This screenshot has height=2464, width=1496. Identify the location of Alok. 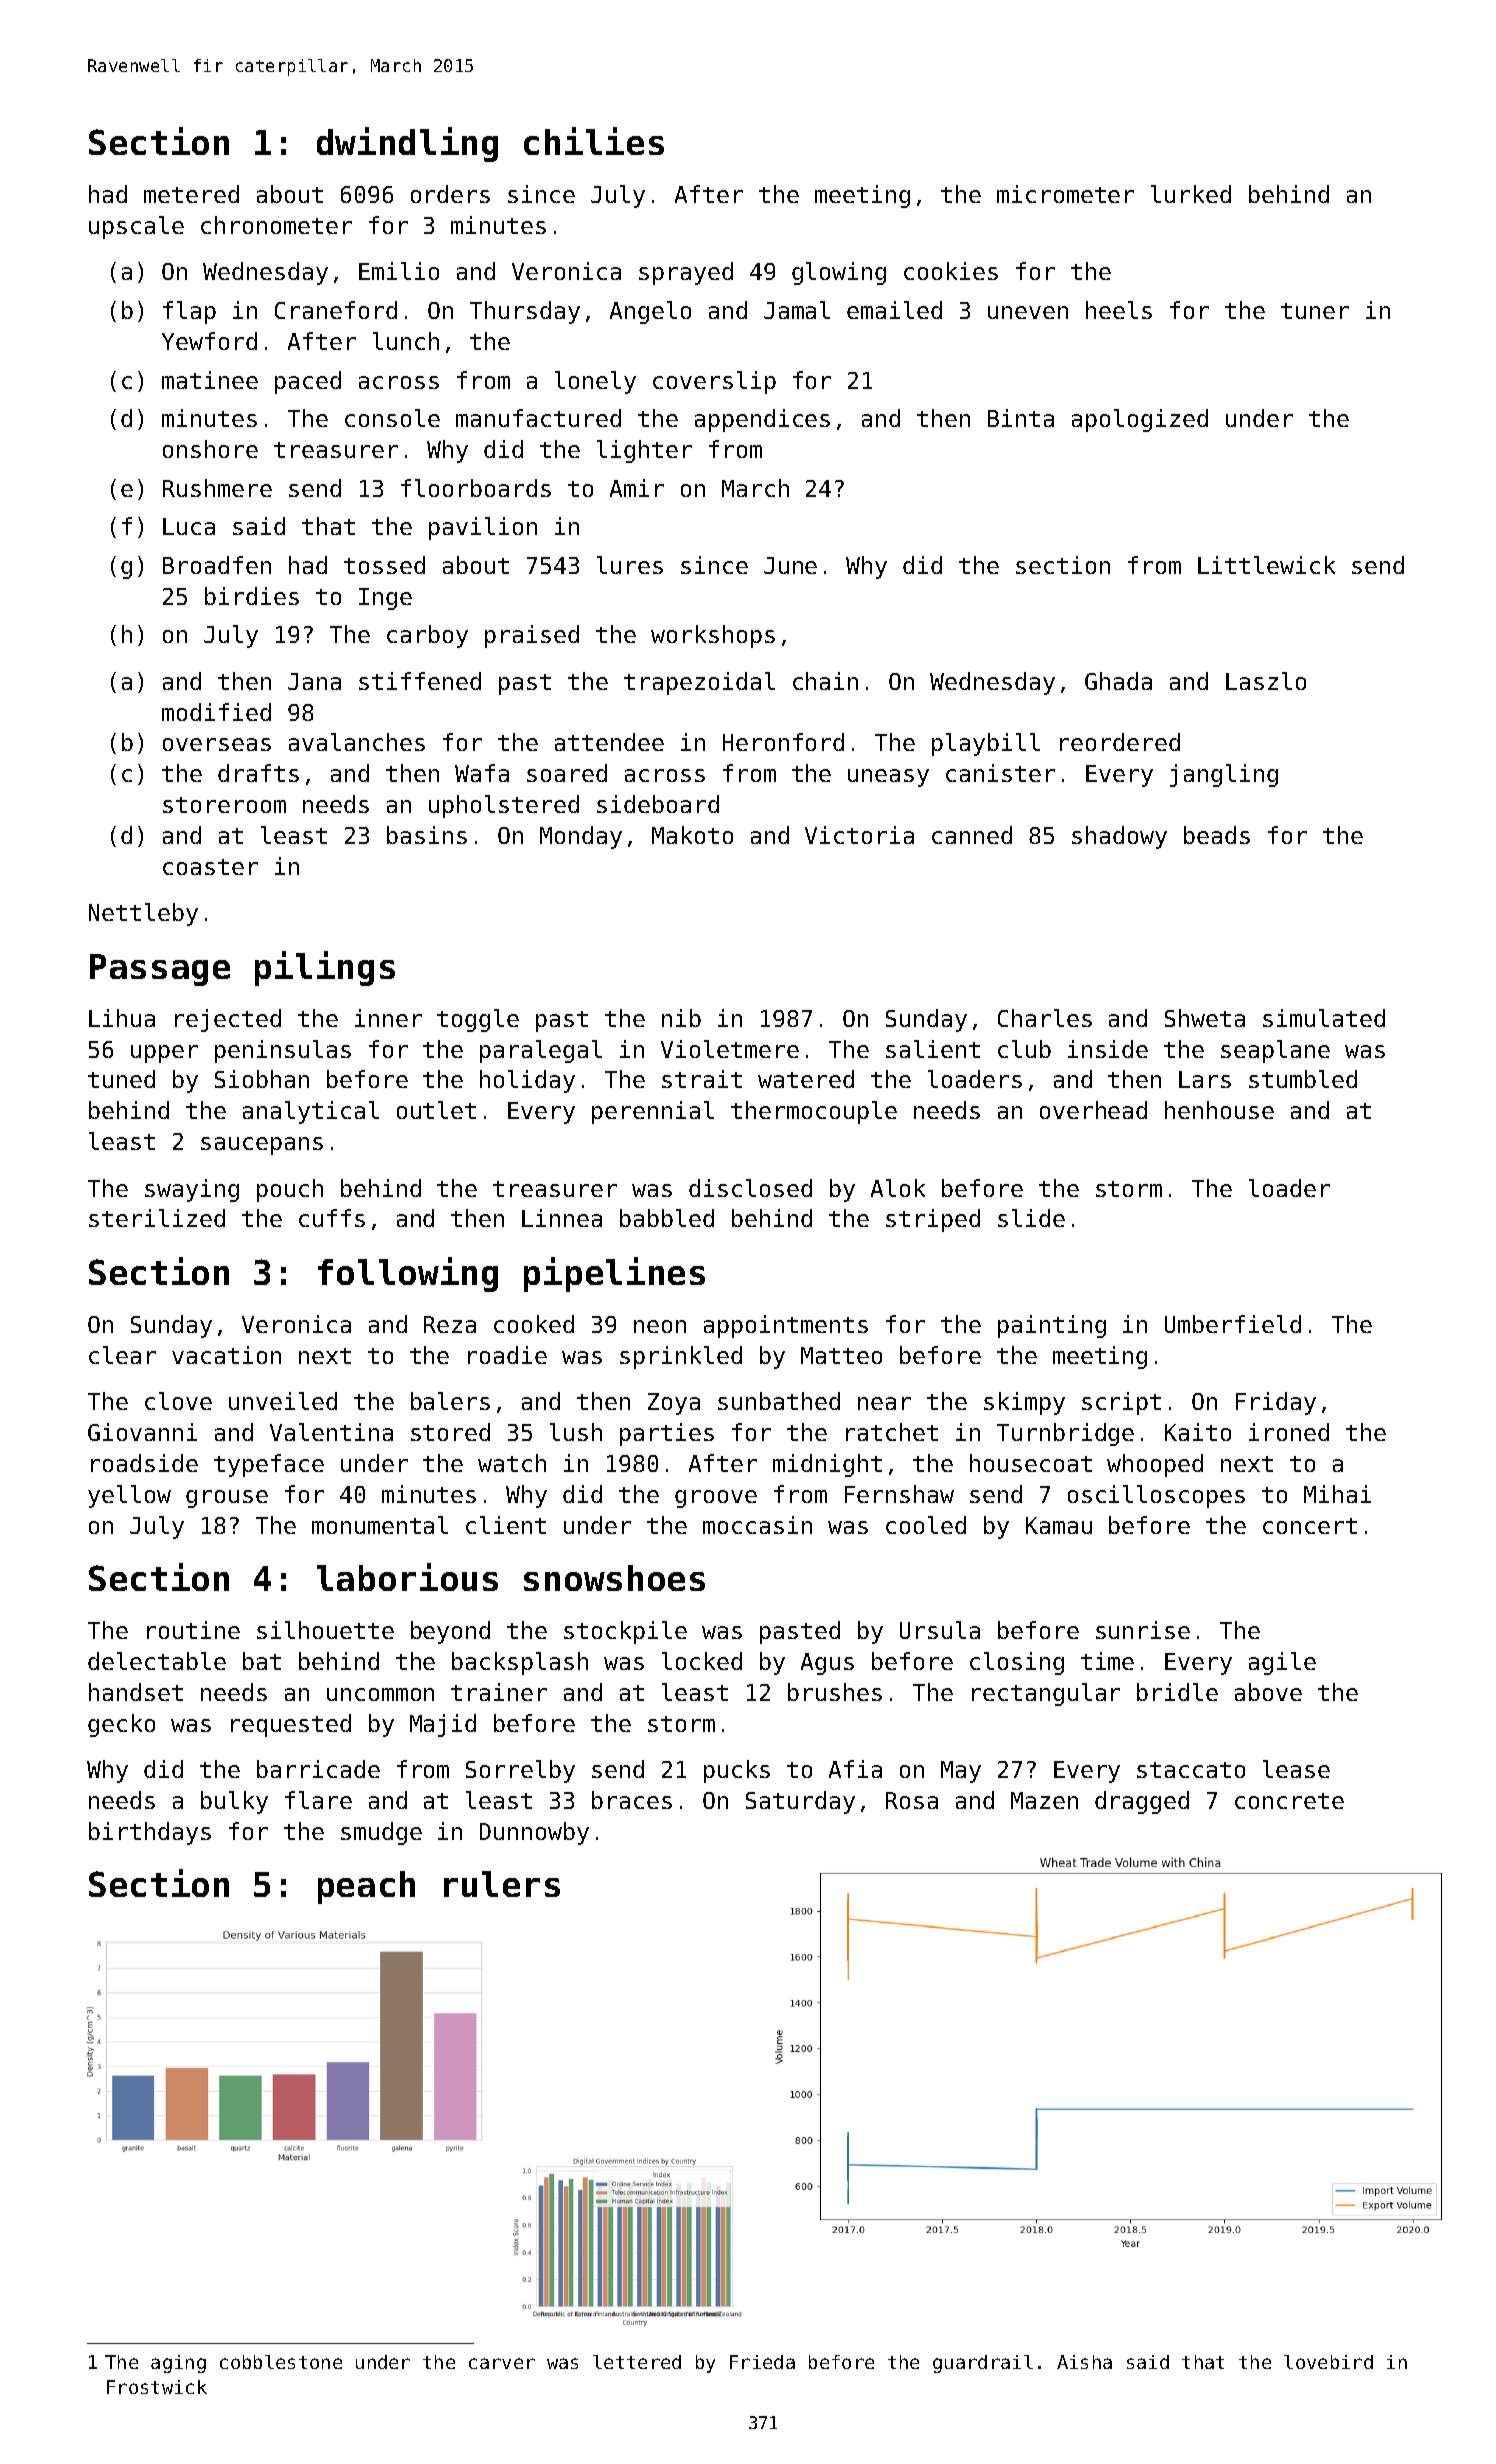
(898, 1188).
